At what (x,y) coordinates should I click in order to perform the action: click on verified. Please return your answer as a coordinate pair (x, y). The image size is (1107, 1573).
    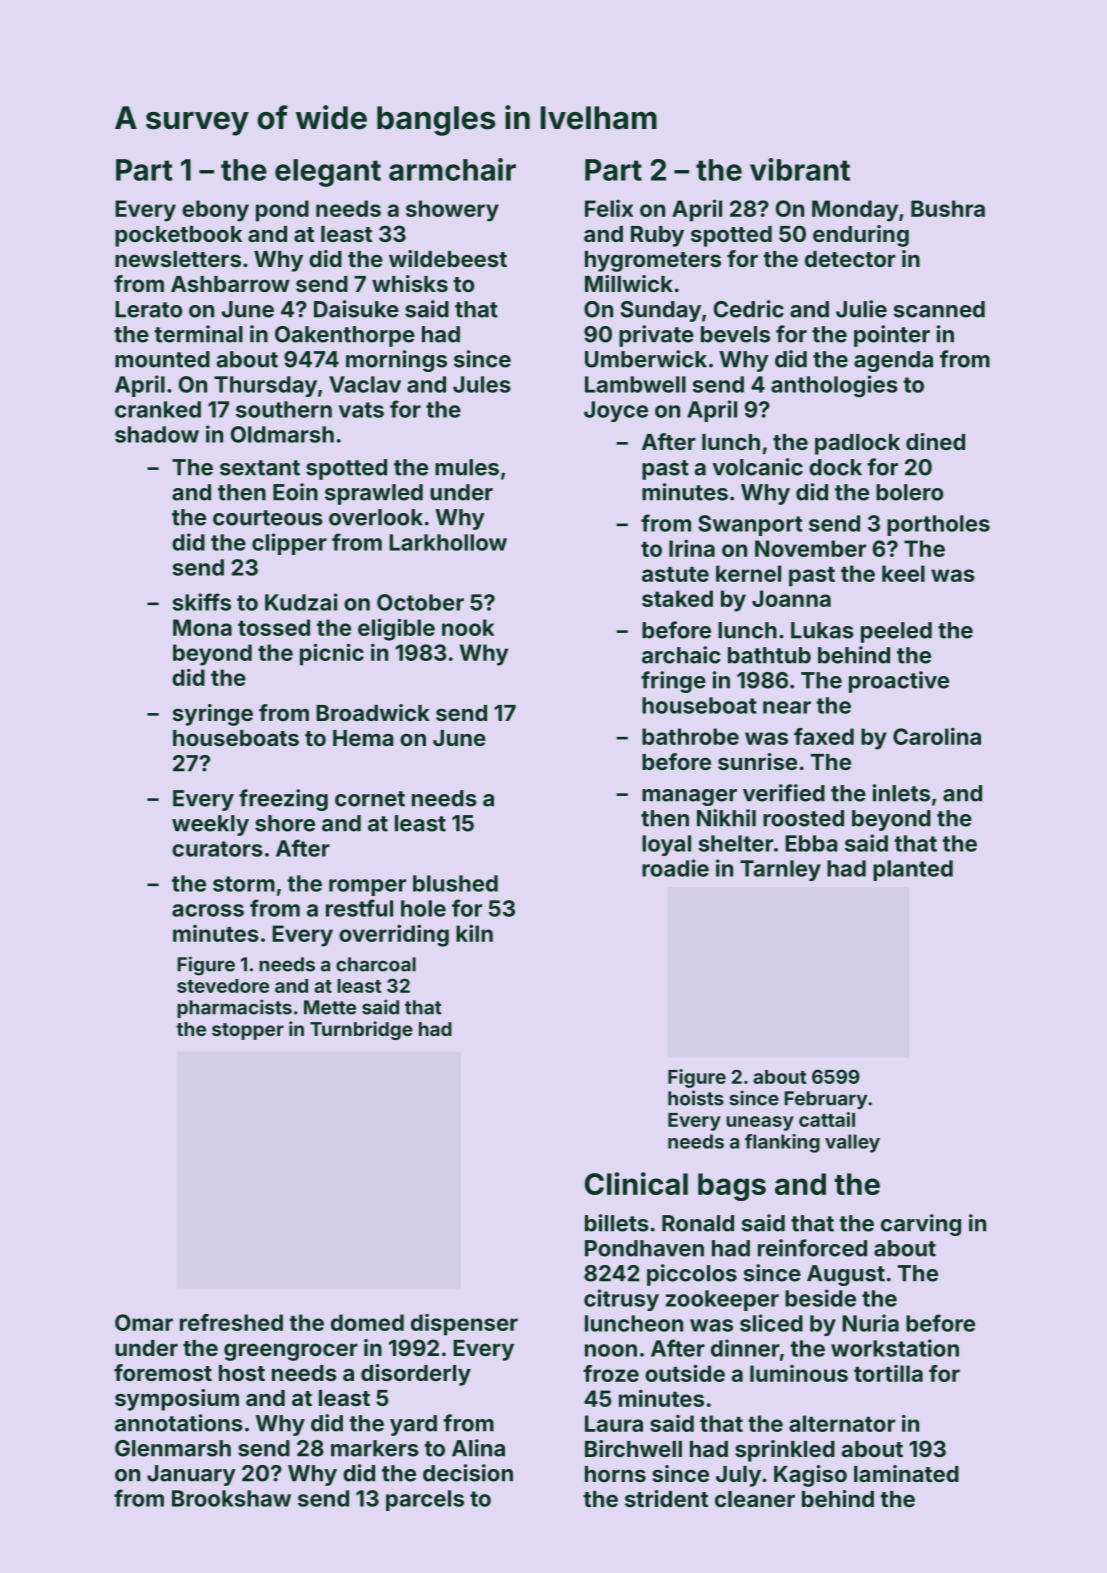
    Looking at the image, I should click on (784, 793).
